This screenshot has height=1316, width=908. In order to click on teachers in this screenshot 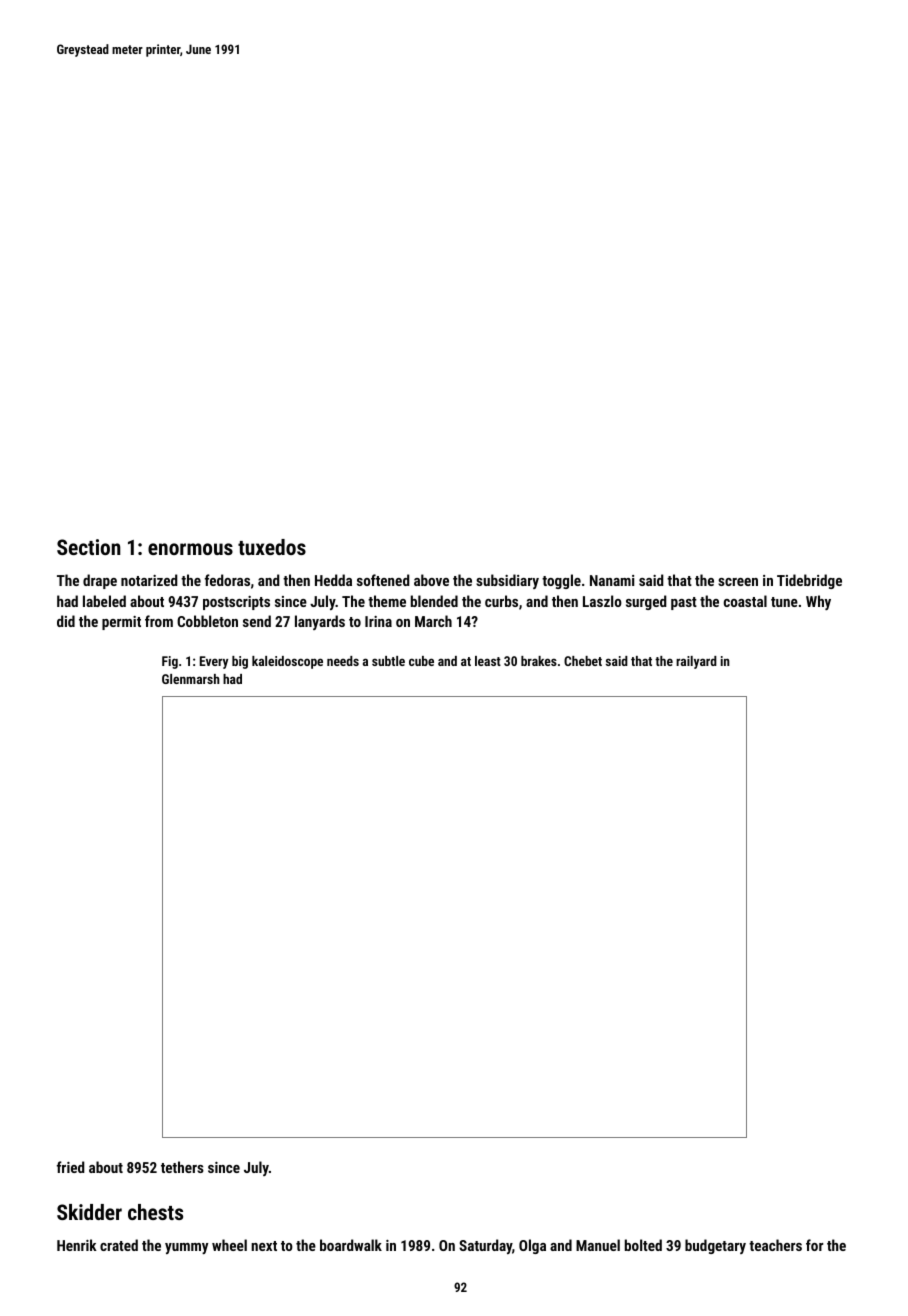, I will do `click(775, 1245)`.
